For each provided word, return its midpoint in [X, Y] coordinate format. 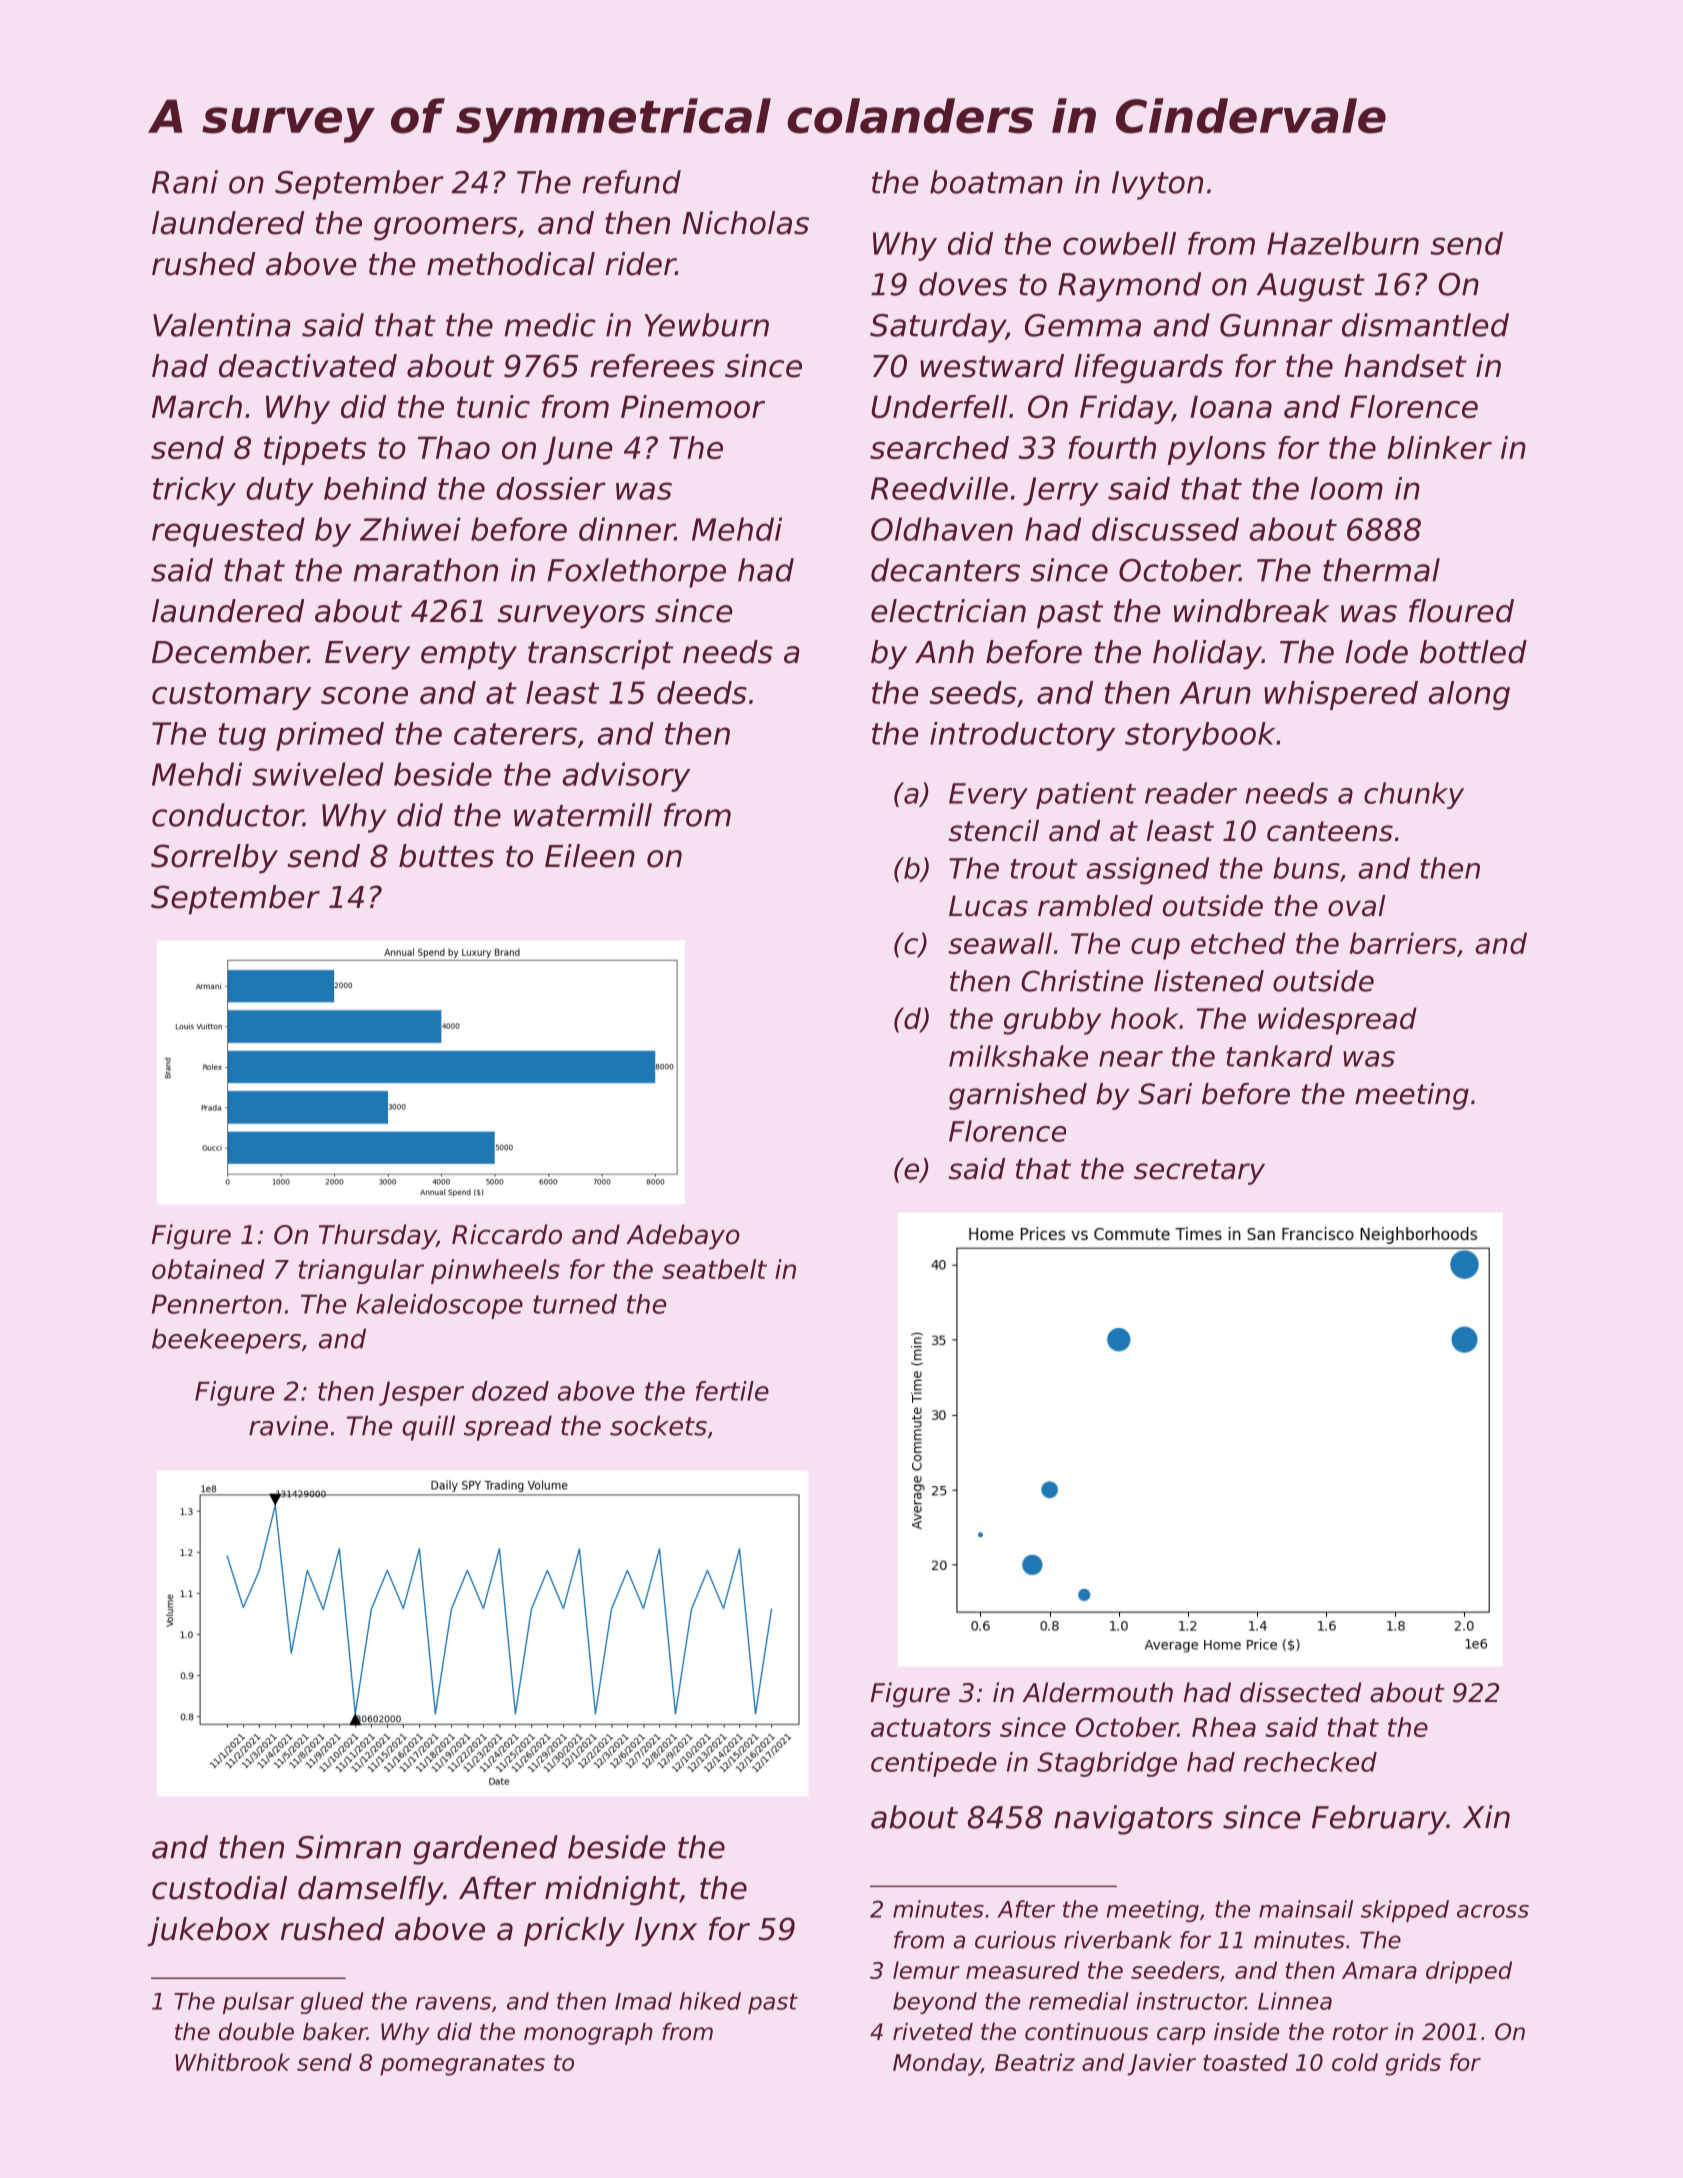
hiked [710, 2001]
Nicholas [745, 223]
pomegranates [462, 2065]
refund [631, 182]
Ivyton [1157, 185]
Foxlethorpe [636, 573]
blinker [1439, 447]
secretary [1199, 1172]
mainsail [1306, 1909]
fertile [732, 1391]
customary [231, 696]
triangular [361, 1271]
